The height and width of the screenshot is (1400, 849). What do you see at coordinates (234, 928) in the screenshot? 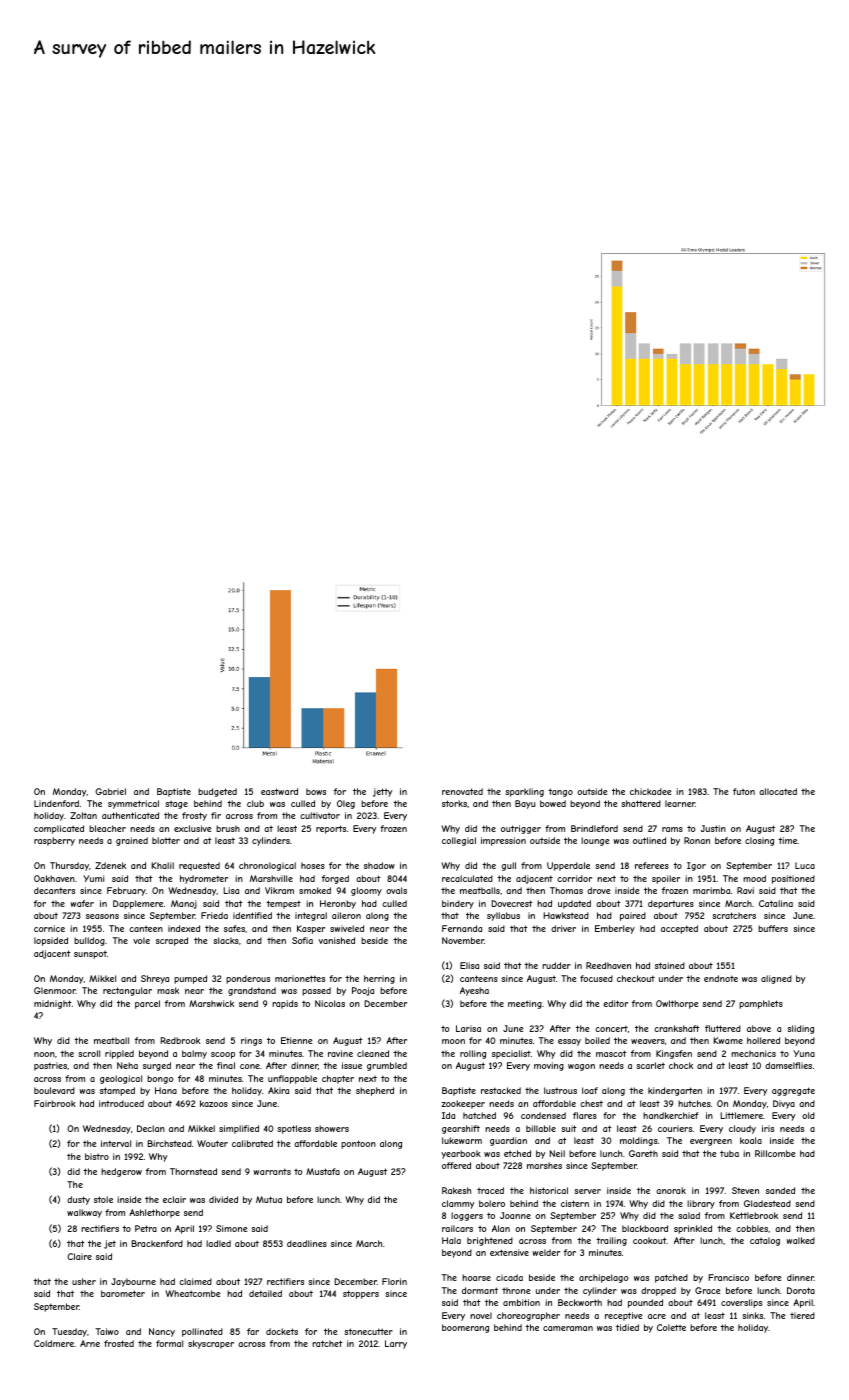
I see `safes` at bounding box center [234, 928].
